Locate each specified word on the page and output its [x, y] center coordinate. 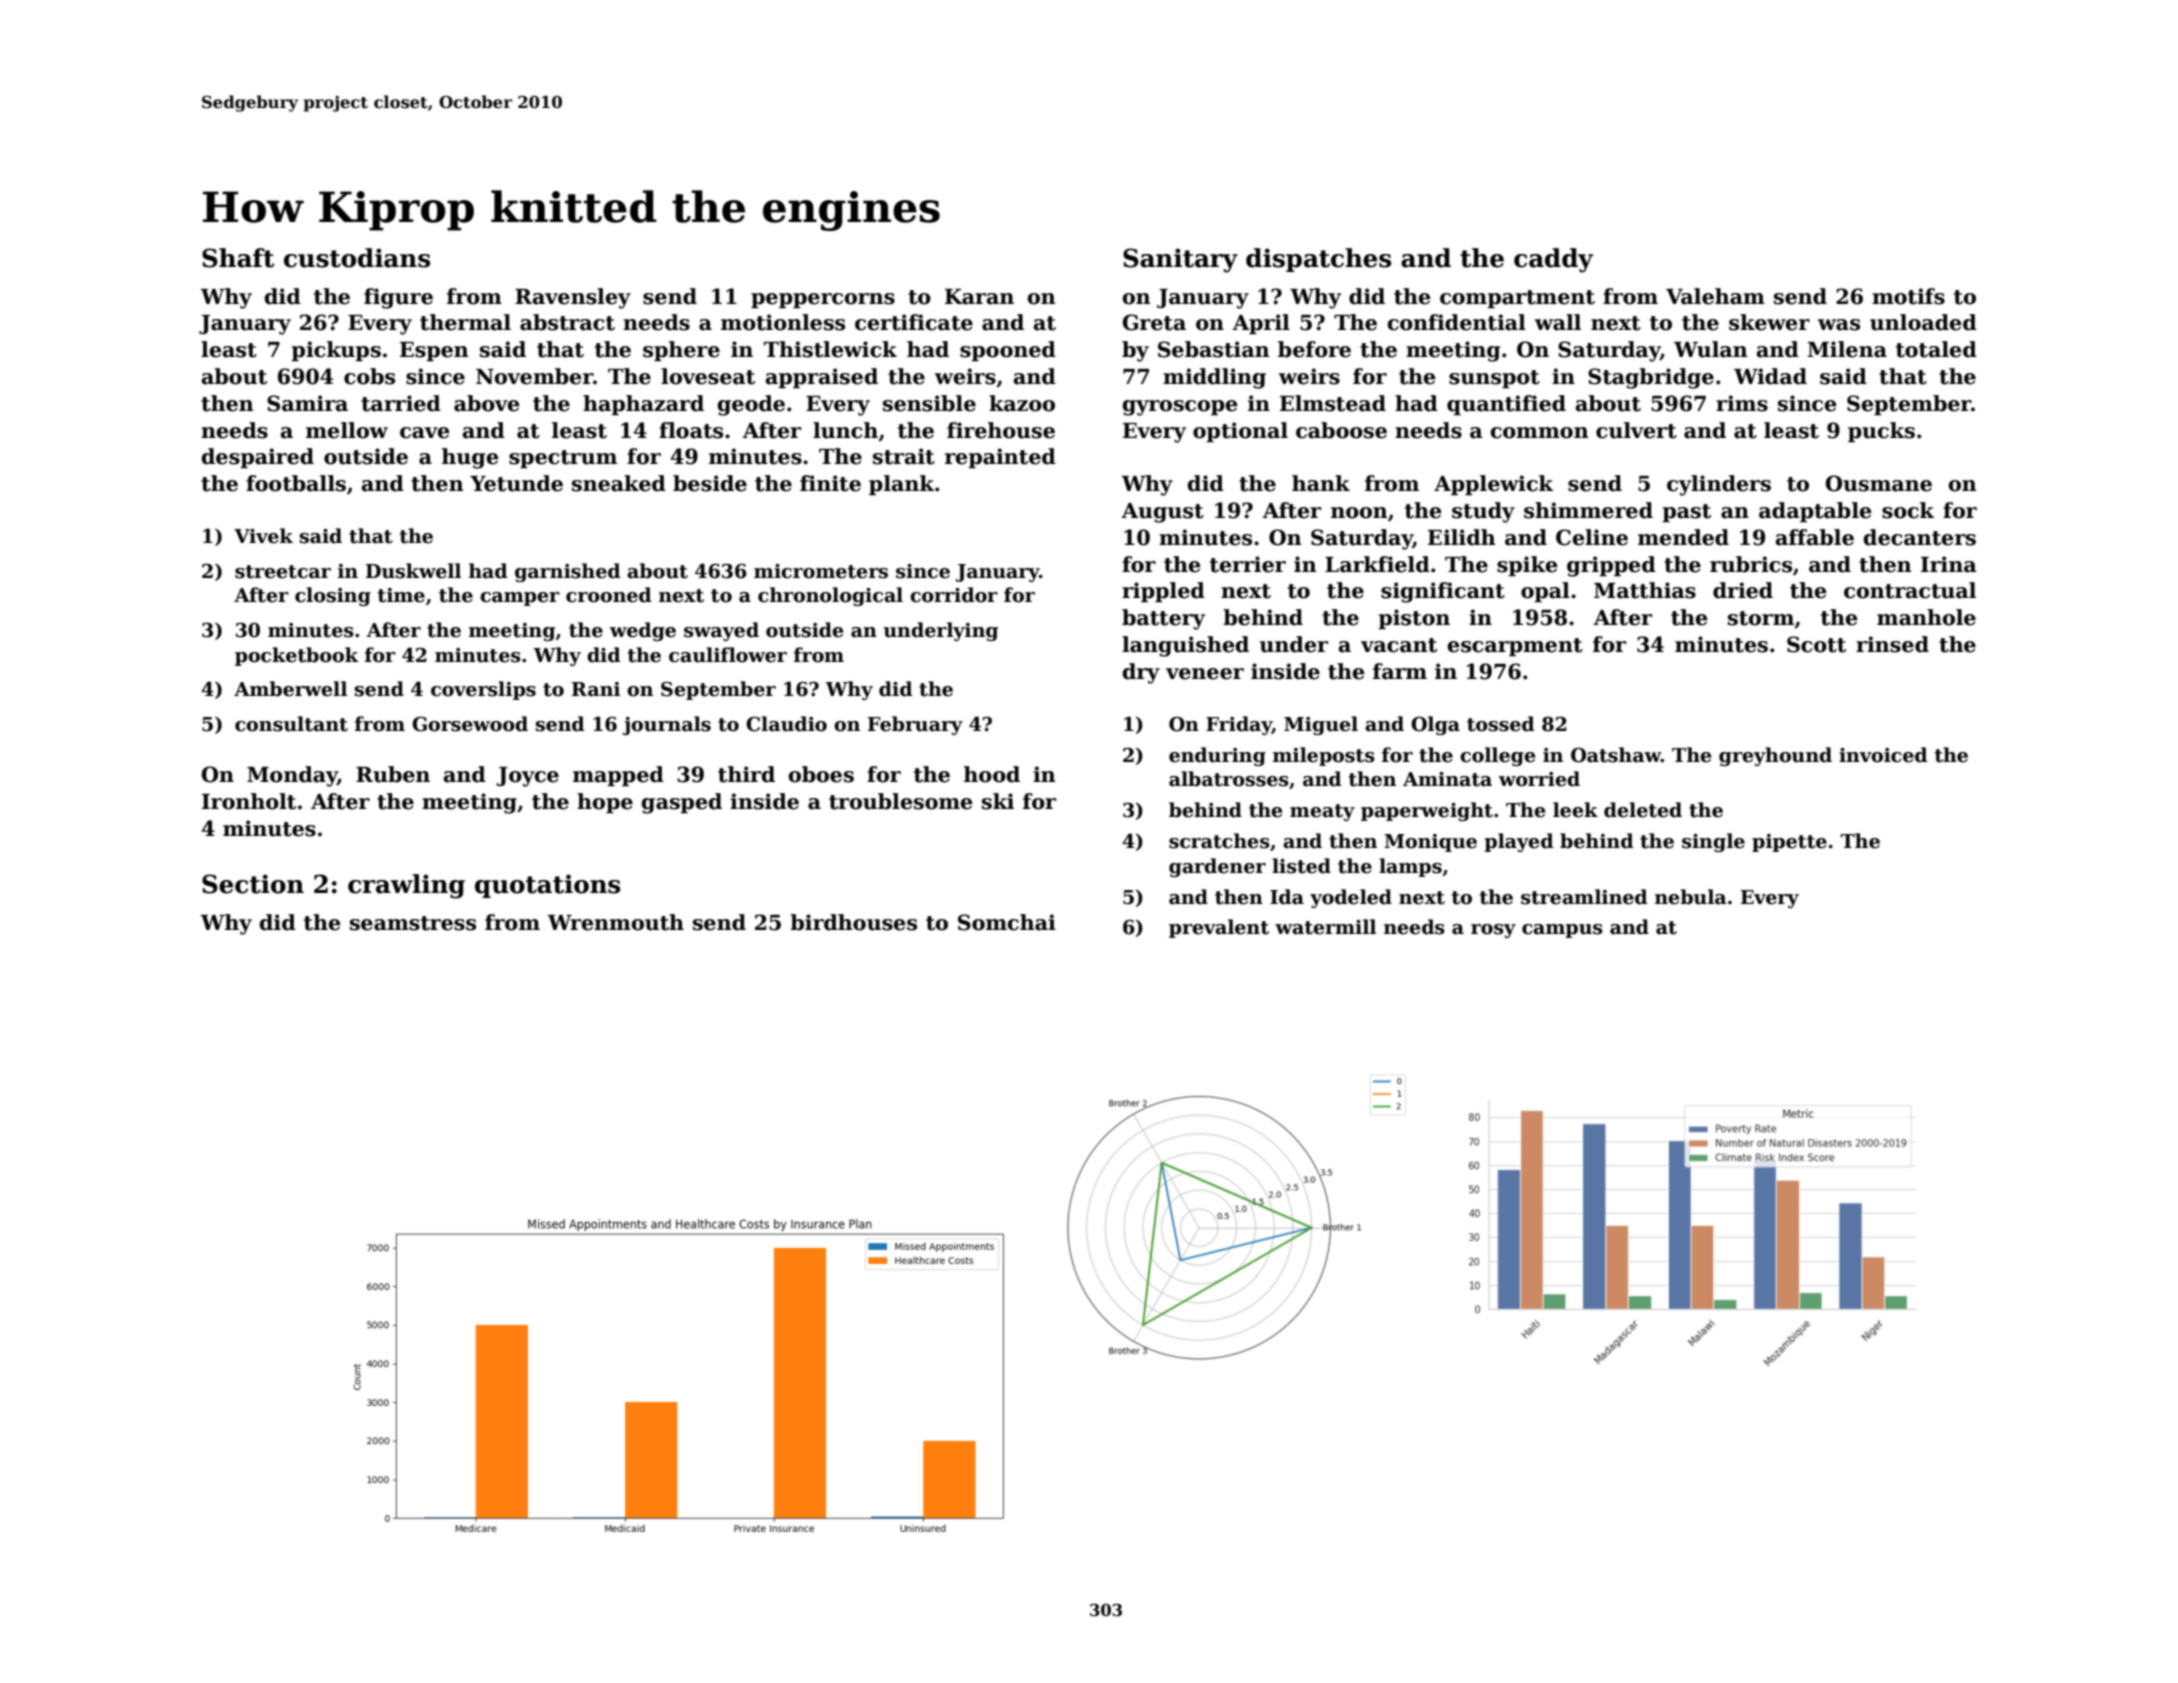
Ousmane [1879, 483]
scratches [1219, 841]
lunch [845, 430]
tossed [1501, 724]
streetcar [283, 572]
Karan [979, 297]
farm [1400, 671]
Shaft [238, 258]
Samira [307, 403]
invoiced [1883, 755]
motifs [1908, 296]
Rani [596, 689]
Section [253, 884]
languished [1185, 646]
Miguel [1321, 725]
